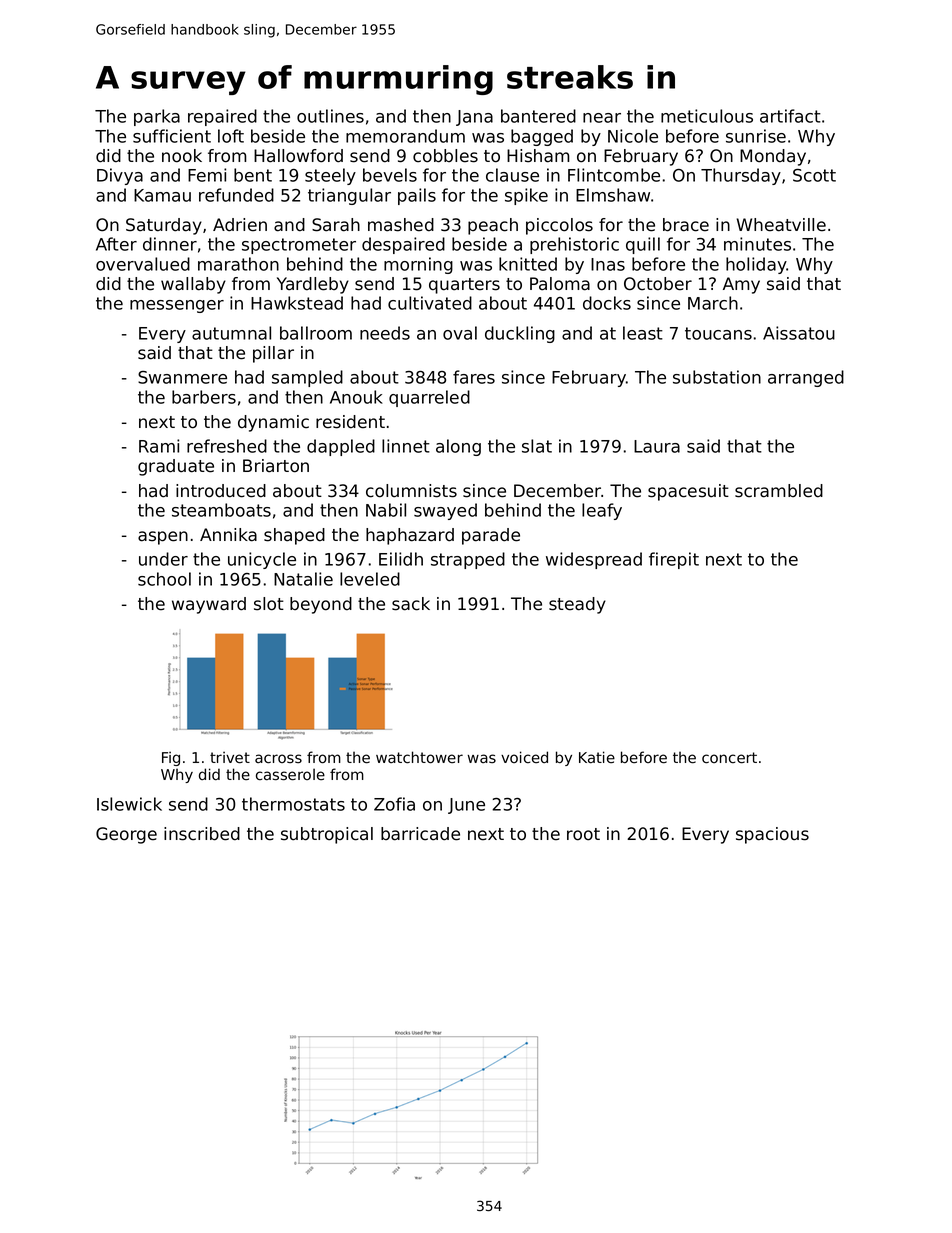  I want to click on Laura, so click(657, 446).
